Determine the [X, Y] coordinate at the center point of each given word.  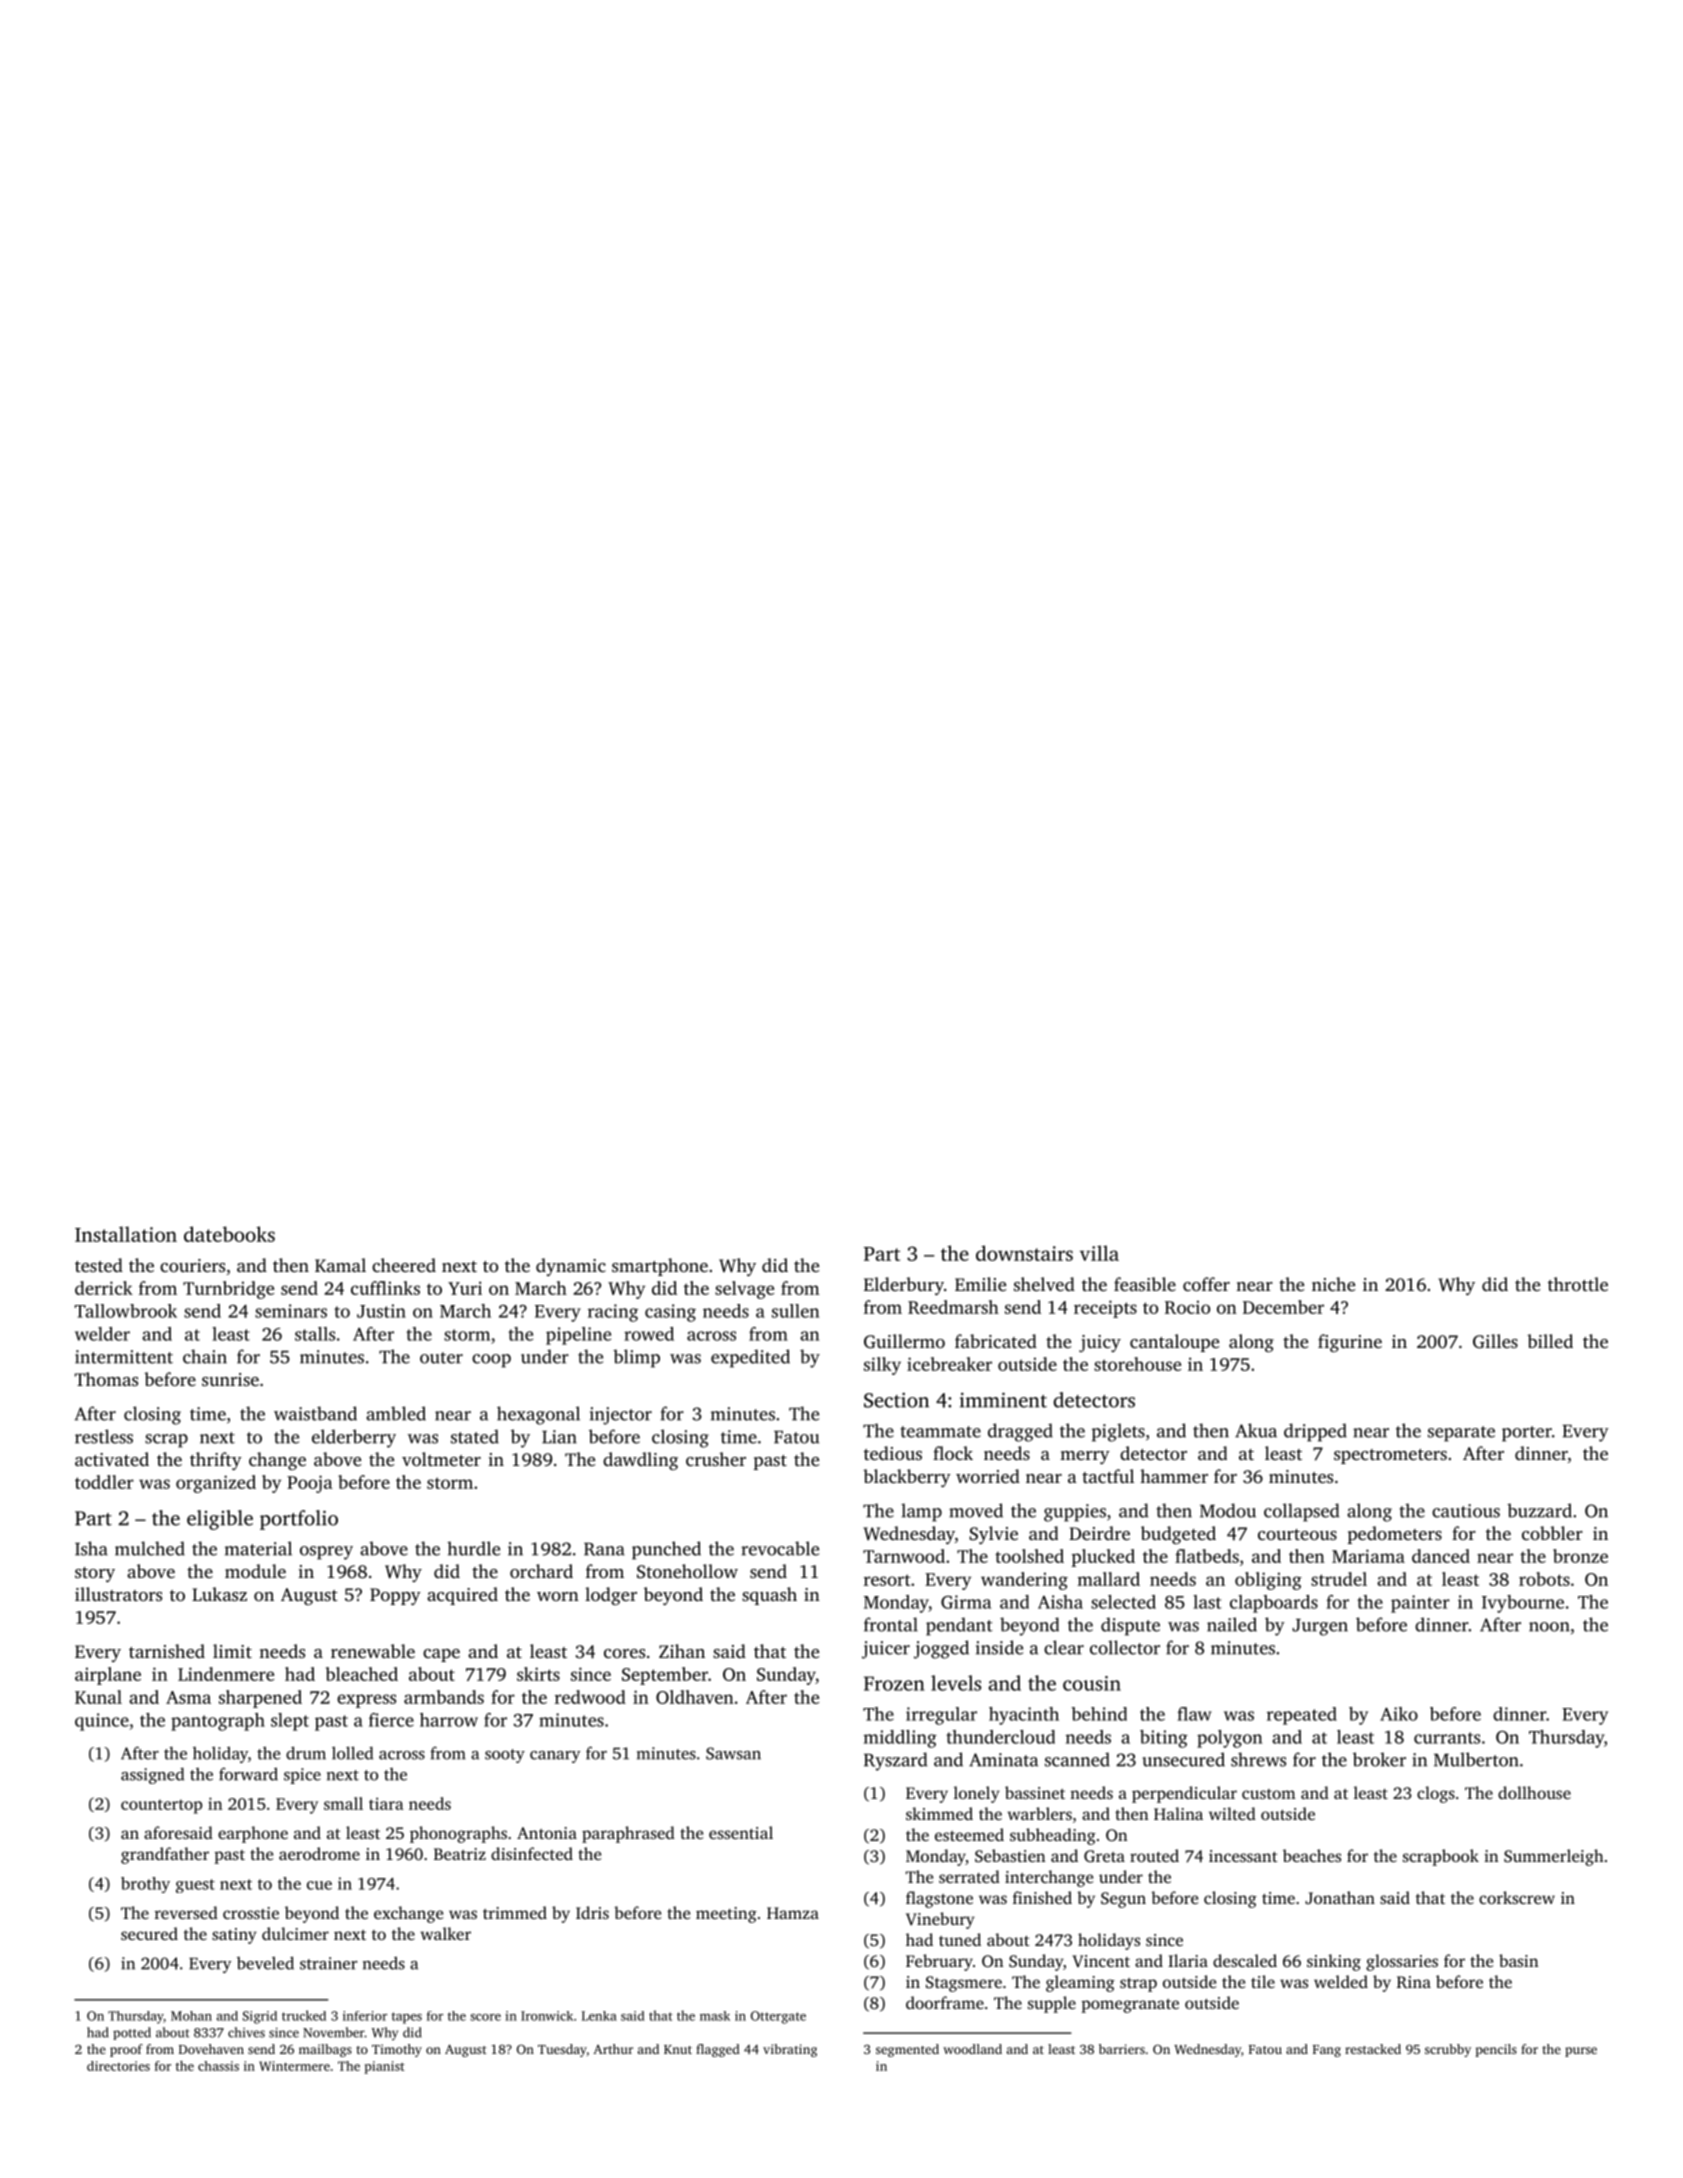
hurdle [473, 1548]
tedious [893, 1453]
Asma [188, 1697]
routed [1154, 1855]
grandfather [165, 1855]
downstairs [1024, 1253]
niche [1333, 1284]
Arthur [613, 2049]
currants [1447, 1738]
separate [1461, 1434]
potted [132, 2033]
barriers [1122, 2049]
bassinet [1035, 1792]
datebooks [229, 1234]
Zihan [682, 1651]
